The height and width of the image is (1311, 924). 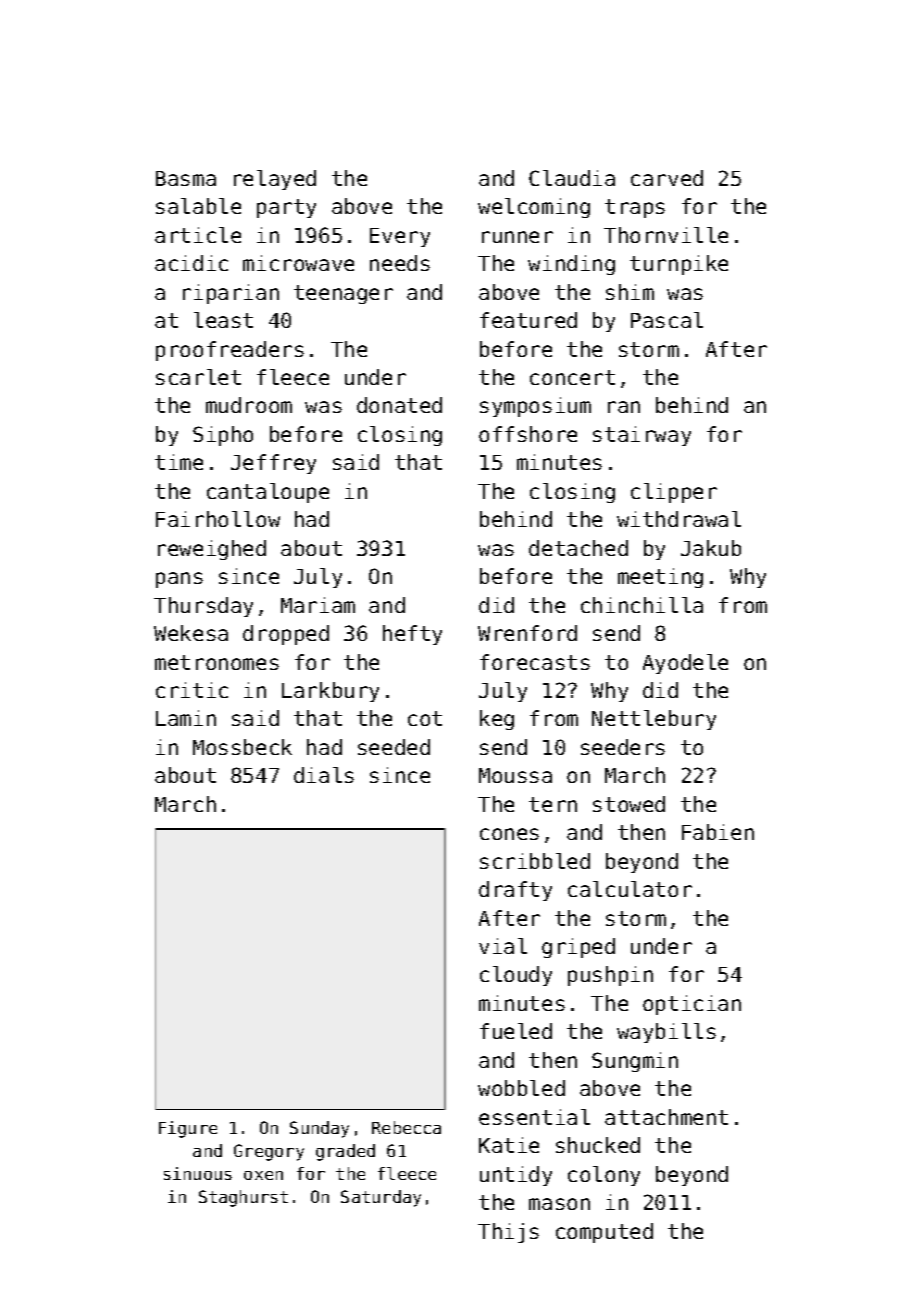 What do you see at coordinates (718, 832) in the image?
I see `Fabien` at bounding box center [718, 832].
